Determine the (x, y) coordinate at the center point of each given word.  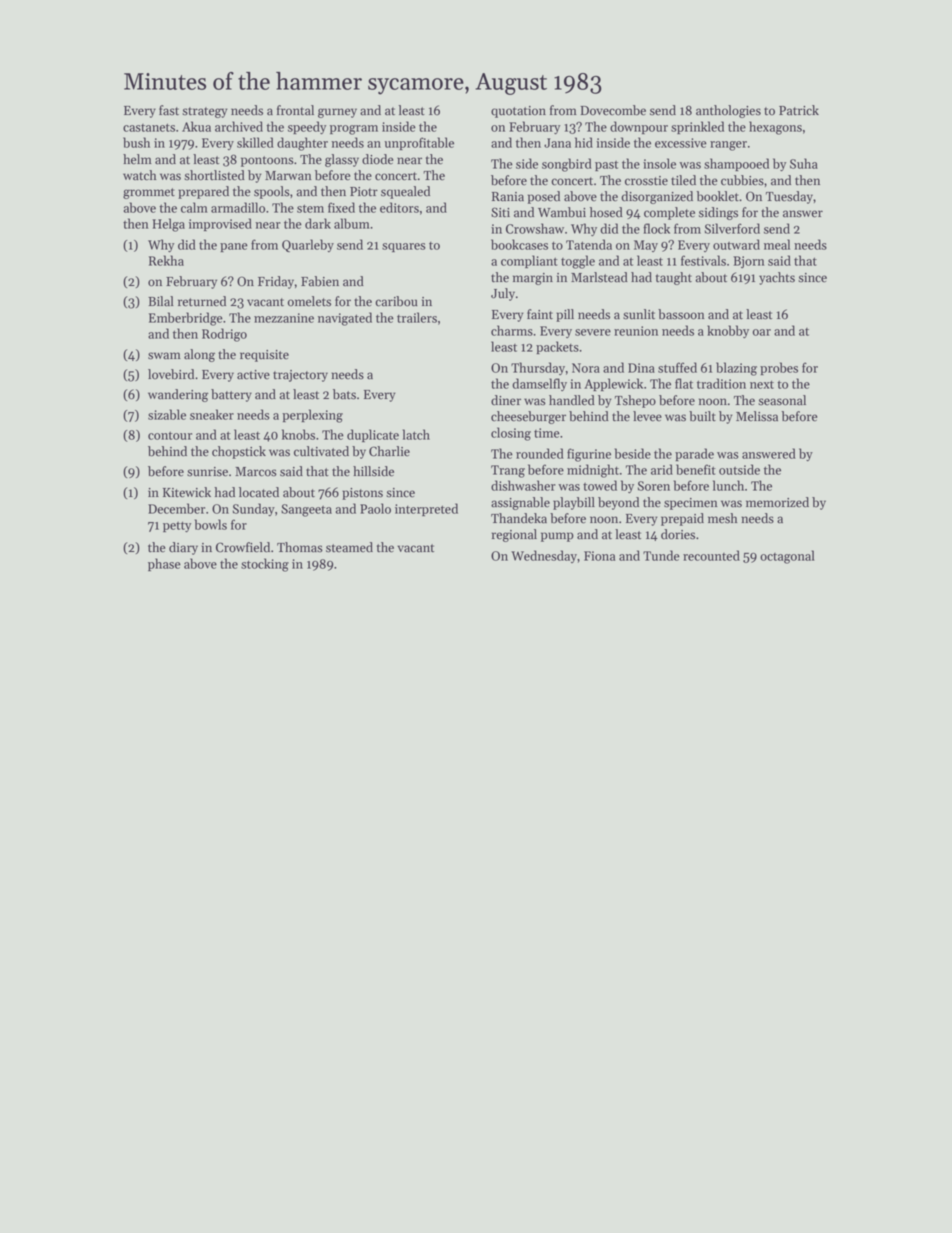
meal (777, 244)
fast (169, 110)
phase (164, 564)
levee (647, 416)
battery (231, 395)
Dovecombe (613, 110)
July (503, 294)
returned (202, 301)
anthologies (728, 111)
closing (511, 434)
